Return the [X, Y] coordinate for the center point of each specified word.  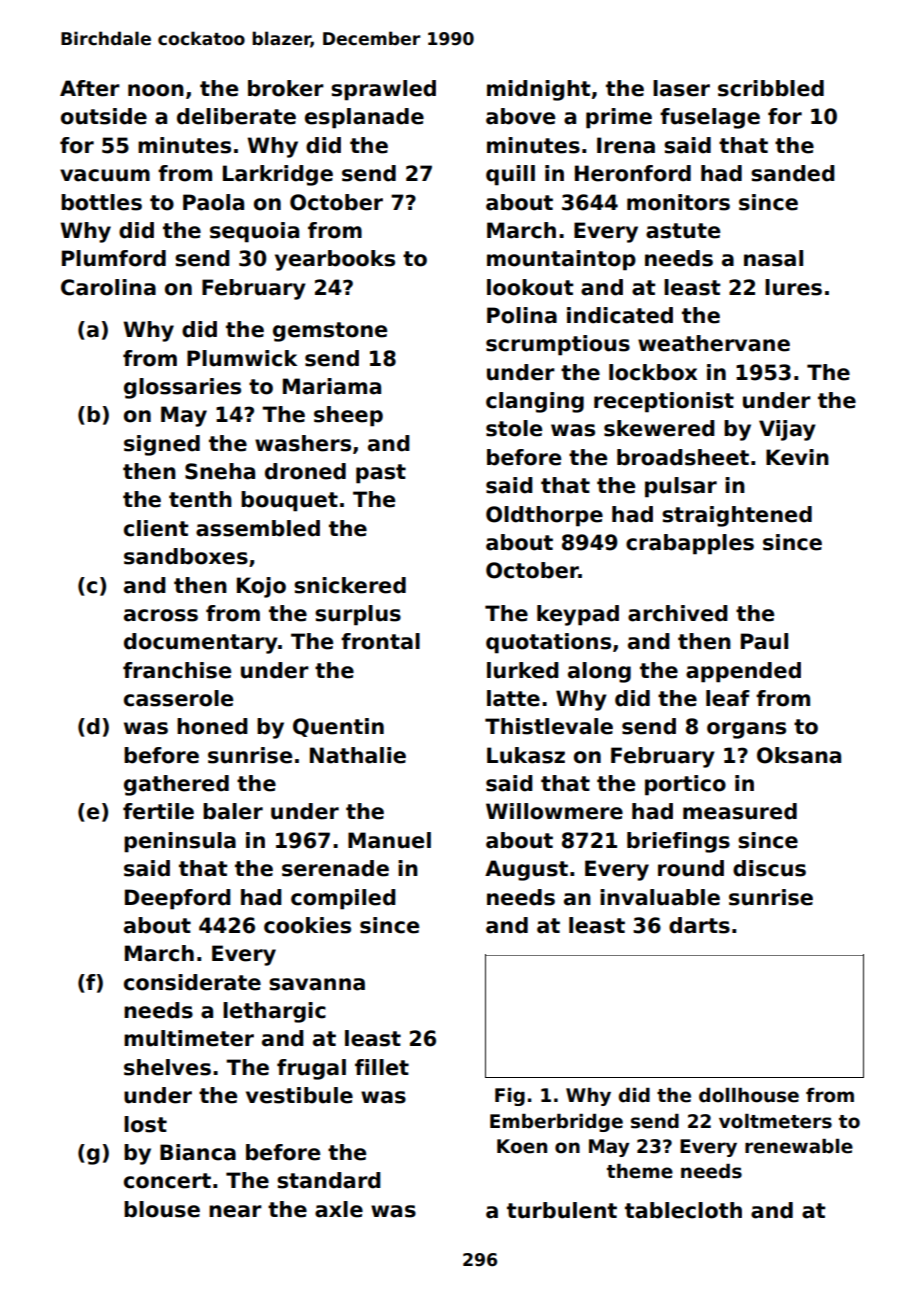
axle [339, 1209]
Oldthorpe [544, 516]
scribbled [771, 88]
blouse [162, 1209]
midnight [538, 90]
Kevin [797, 457]
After [90, 88]
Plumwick [242, 358]
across [161, 615]
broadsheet [683, 457]
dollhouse [749, 1095]
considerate [192, 982]
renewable [799, 1146]
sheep [348, 416]
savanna [317, 984]
